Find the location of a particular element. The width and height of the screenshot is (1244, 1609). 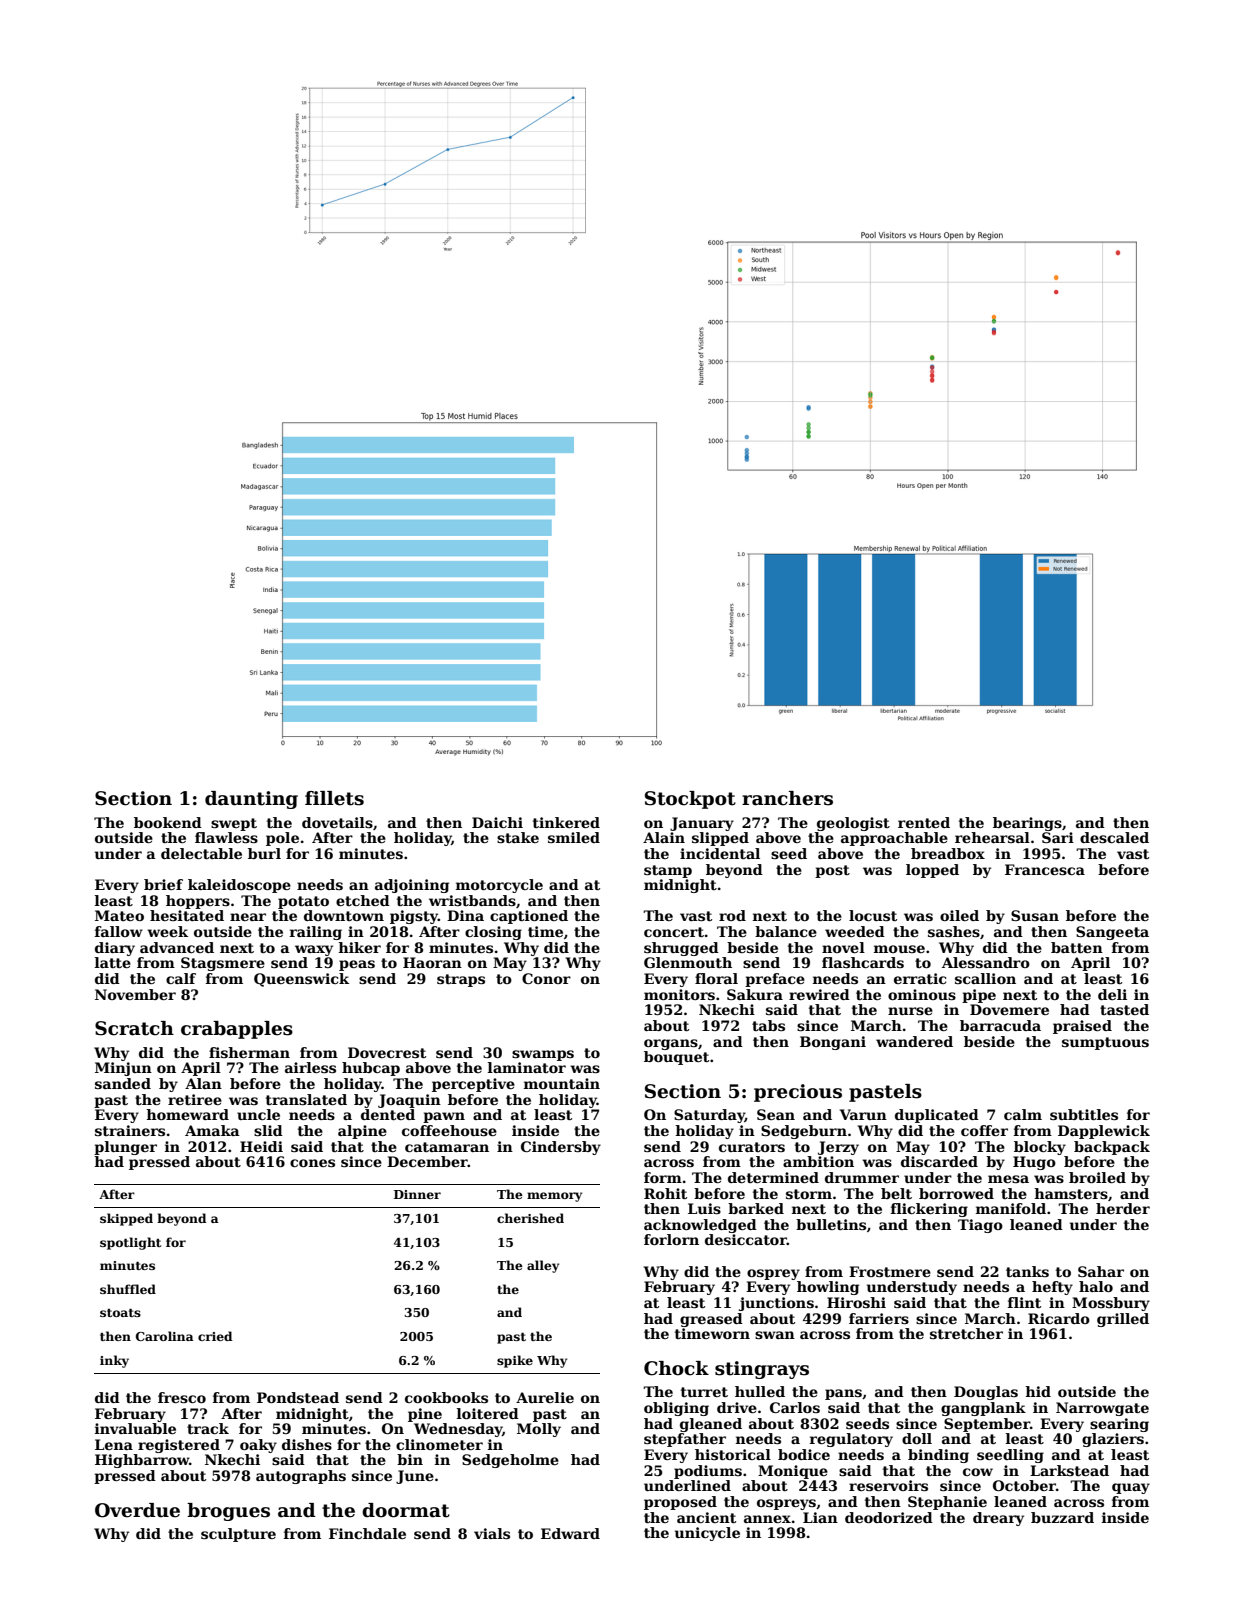

brogues is located at coordinates (228, 1512).
